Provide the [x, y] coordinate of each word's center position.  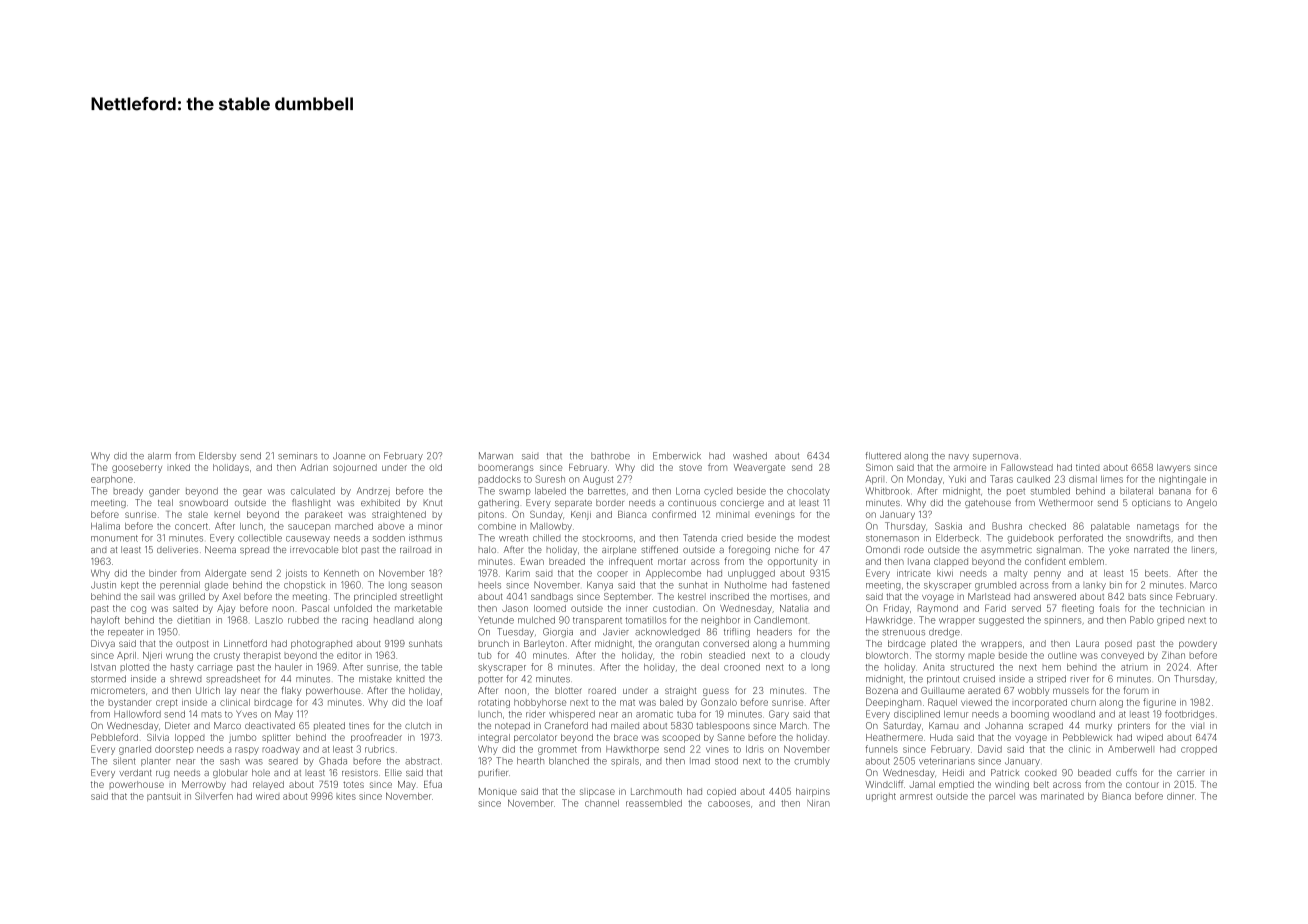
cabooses [729, 803]
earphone [112, 480]
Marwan [496, 456]
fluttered [883, 456]
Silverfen [214, 796]
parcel [1002, 797]
